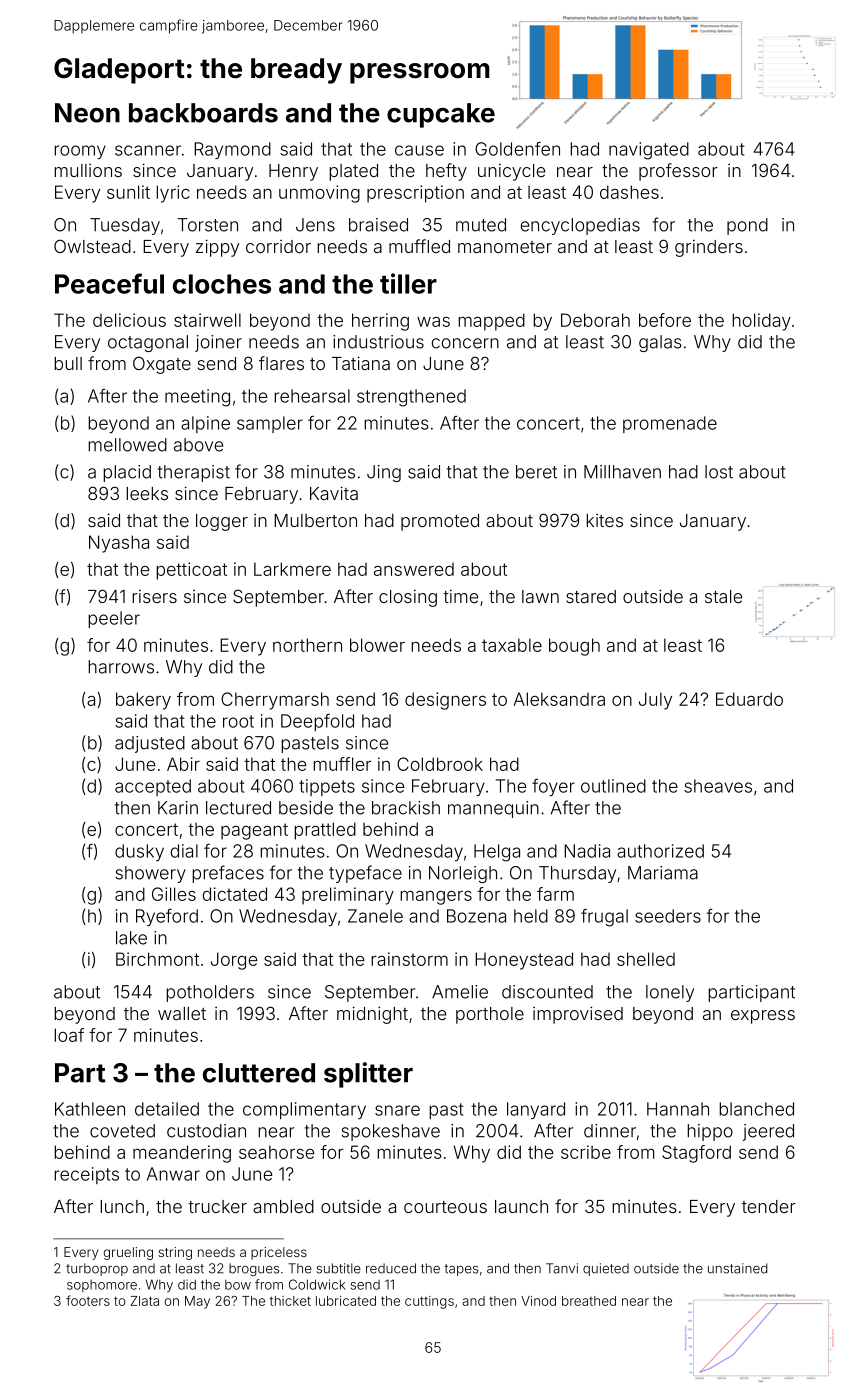 This page has width=849, height=1400. What do you see at coordinates (649, 151) in the page?
I see `navigated` at bounding box center [649, 151].
